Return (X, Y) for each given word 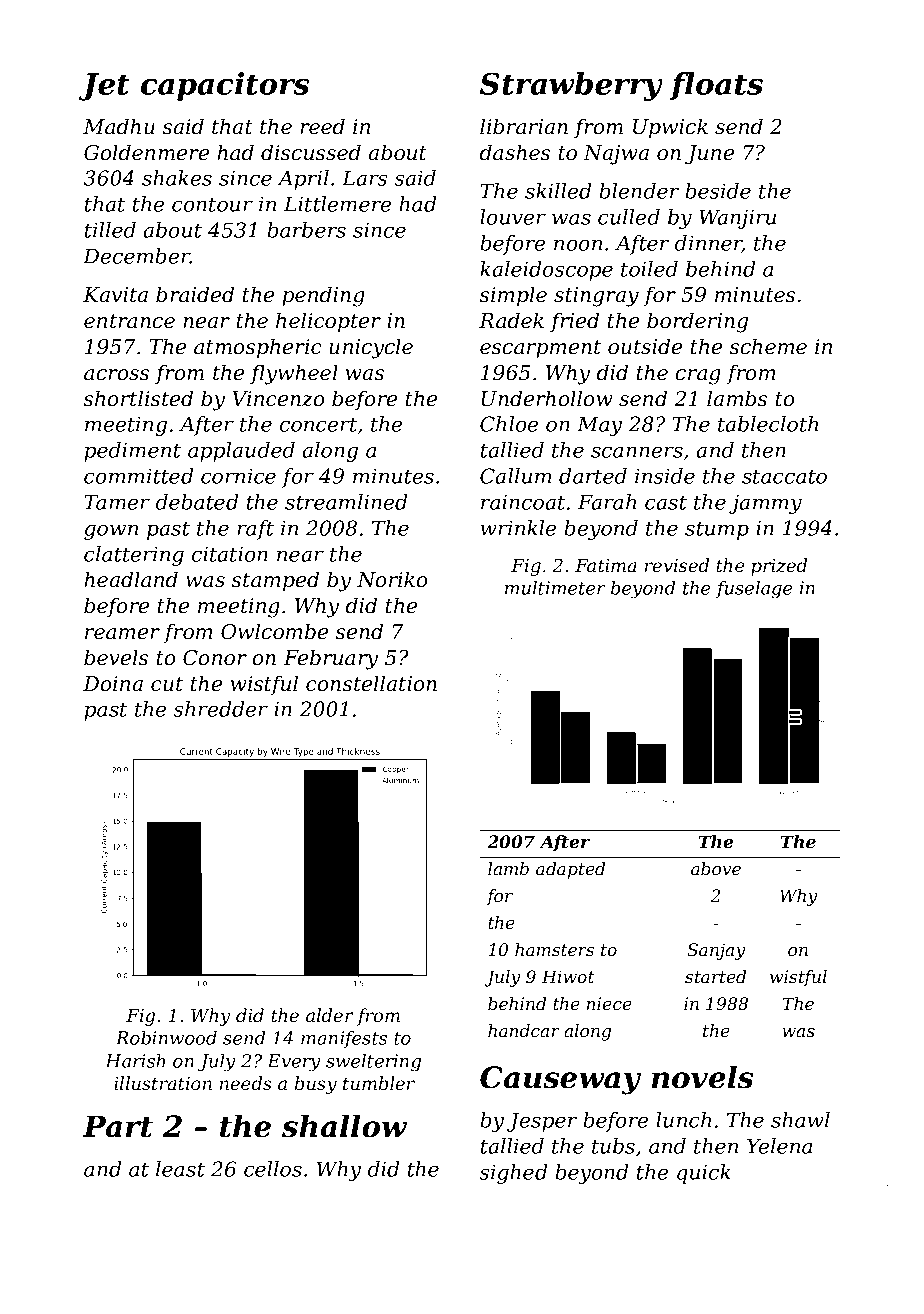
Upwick (670, 128)
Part (118, 1126)
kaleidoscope (546, 271)
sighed (513, 1174)
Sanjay (716, 951)
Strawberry (571, 86)
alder (330, 1015)
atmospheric (258, 348)
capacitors (225, 86)
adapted (570, 870)
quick (704, 1174)
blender (639, 191)
